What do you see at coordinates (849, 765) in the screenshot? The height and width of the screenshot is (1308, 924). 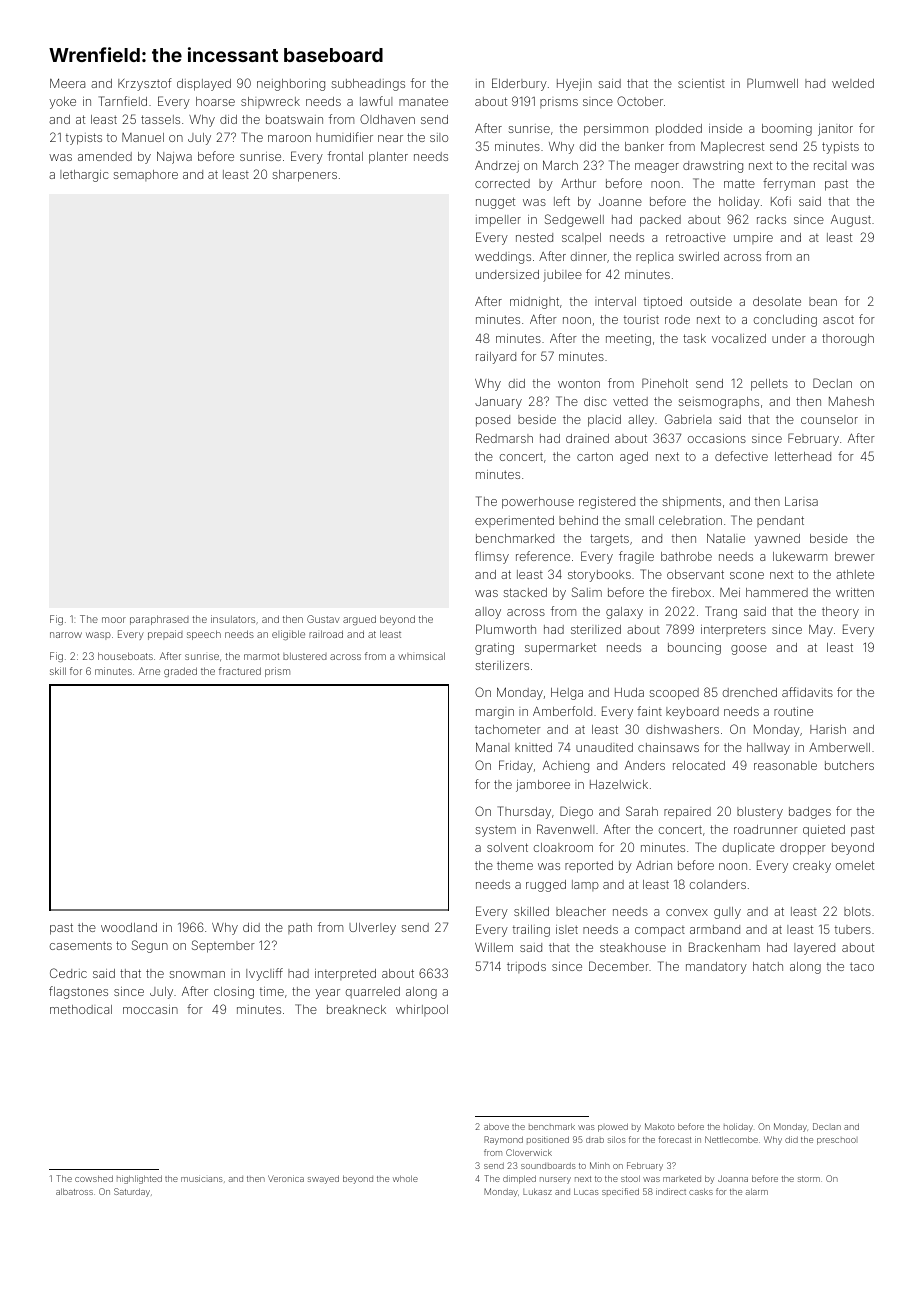 I see `butchers` at bounding box center [849, 765].
